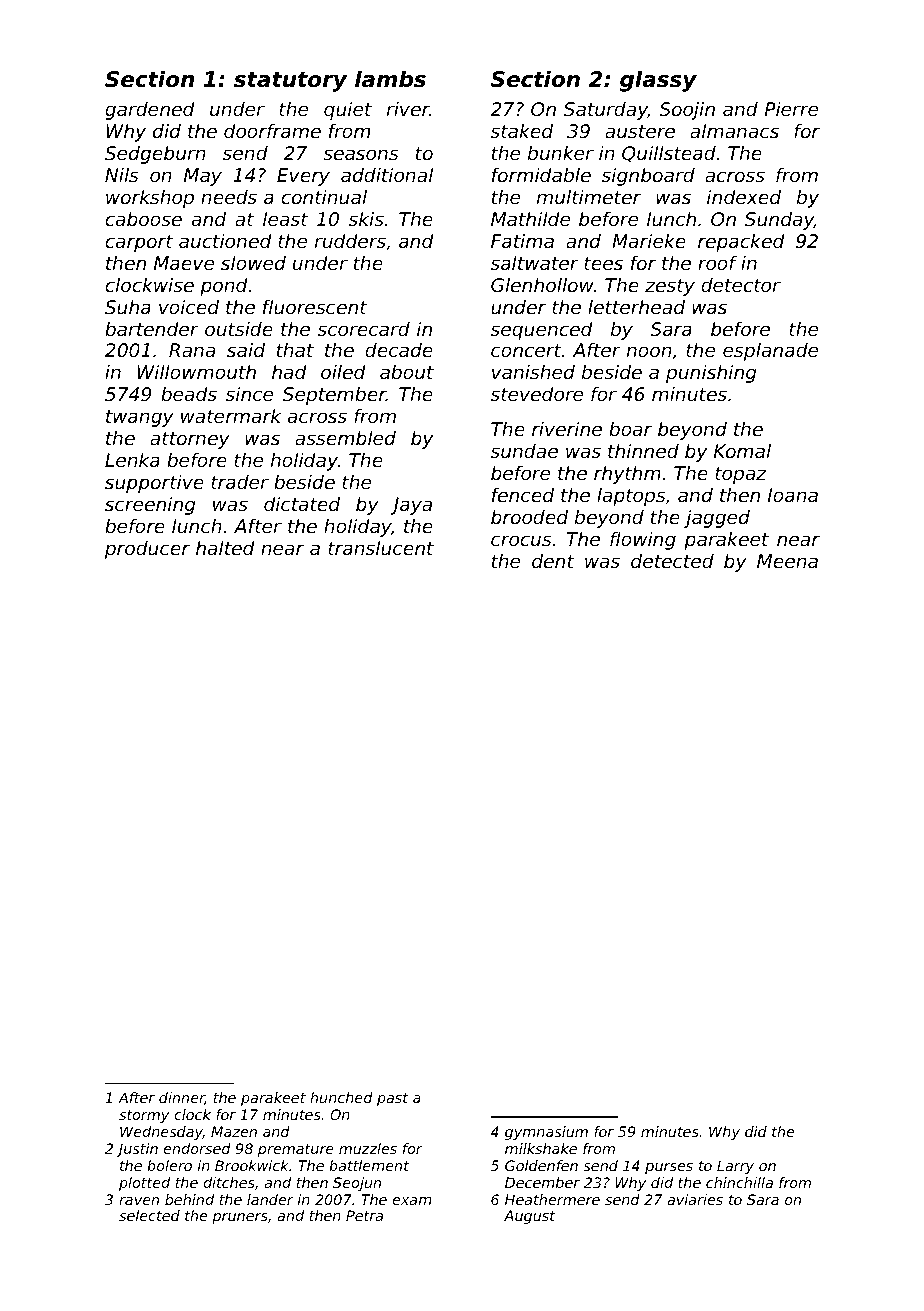 This image has width=924, height=1311. Describe the element at coordinates (240, 1218) in the image. I see `pruners` at that location.
